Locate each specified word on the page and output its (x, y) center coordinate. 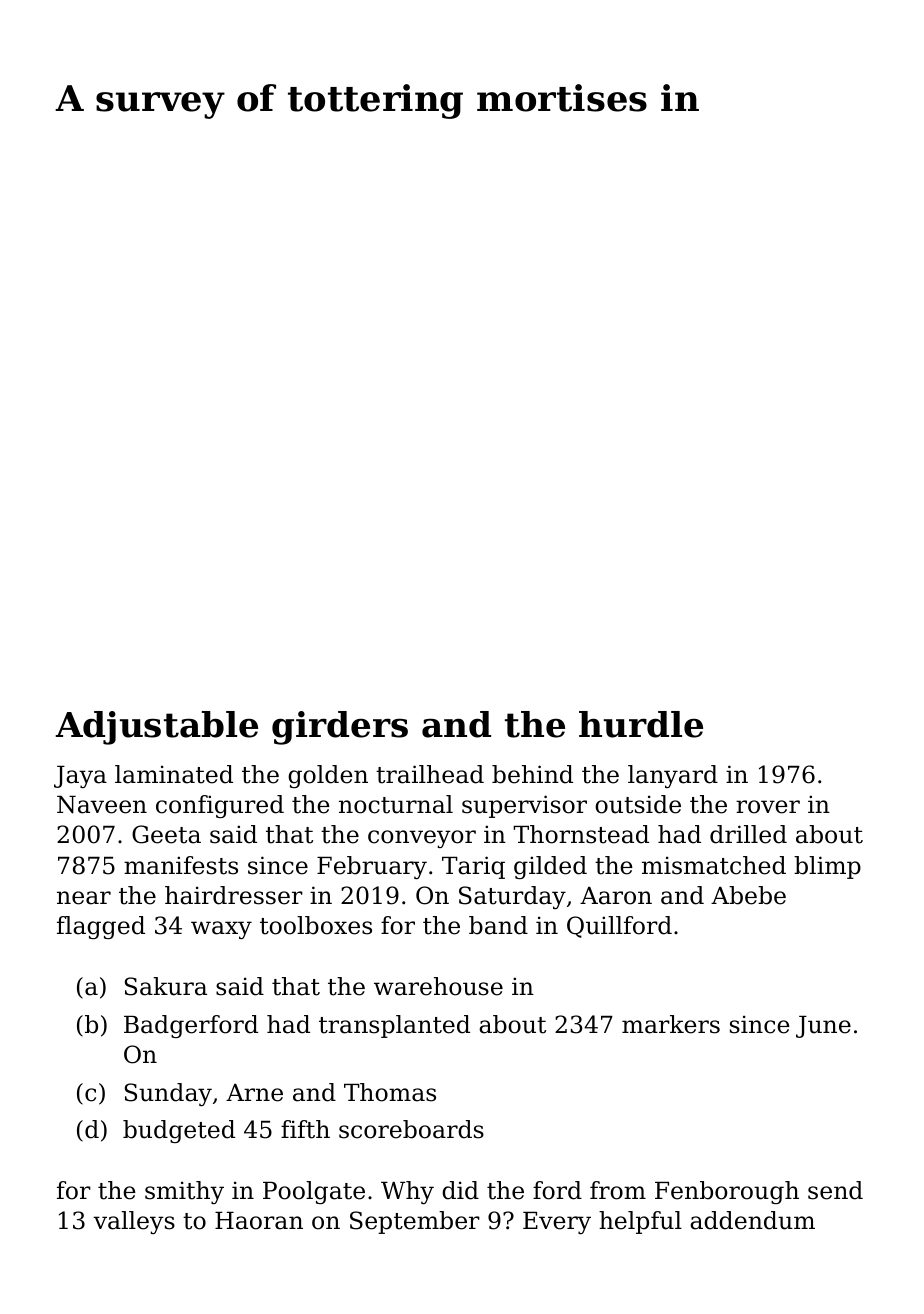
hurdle (641, 724)
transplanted (394, 1026)
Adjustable (156, 728)
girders (340, 728)
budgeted (179, 1131)
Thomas (390, 1092)
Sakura (166, 986)
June (823, 1027)
